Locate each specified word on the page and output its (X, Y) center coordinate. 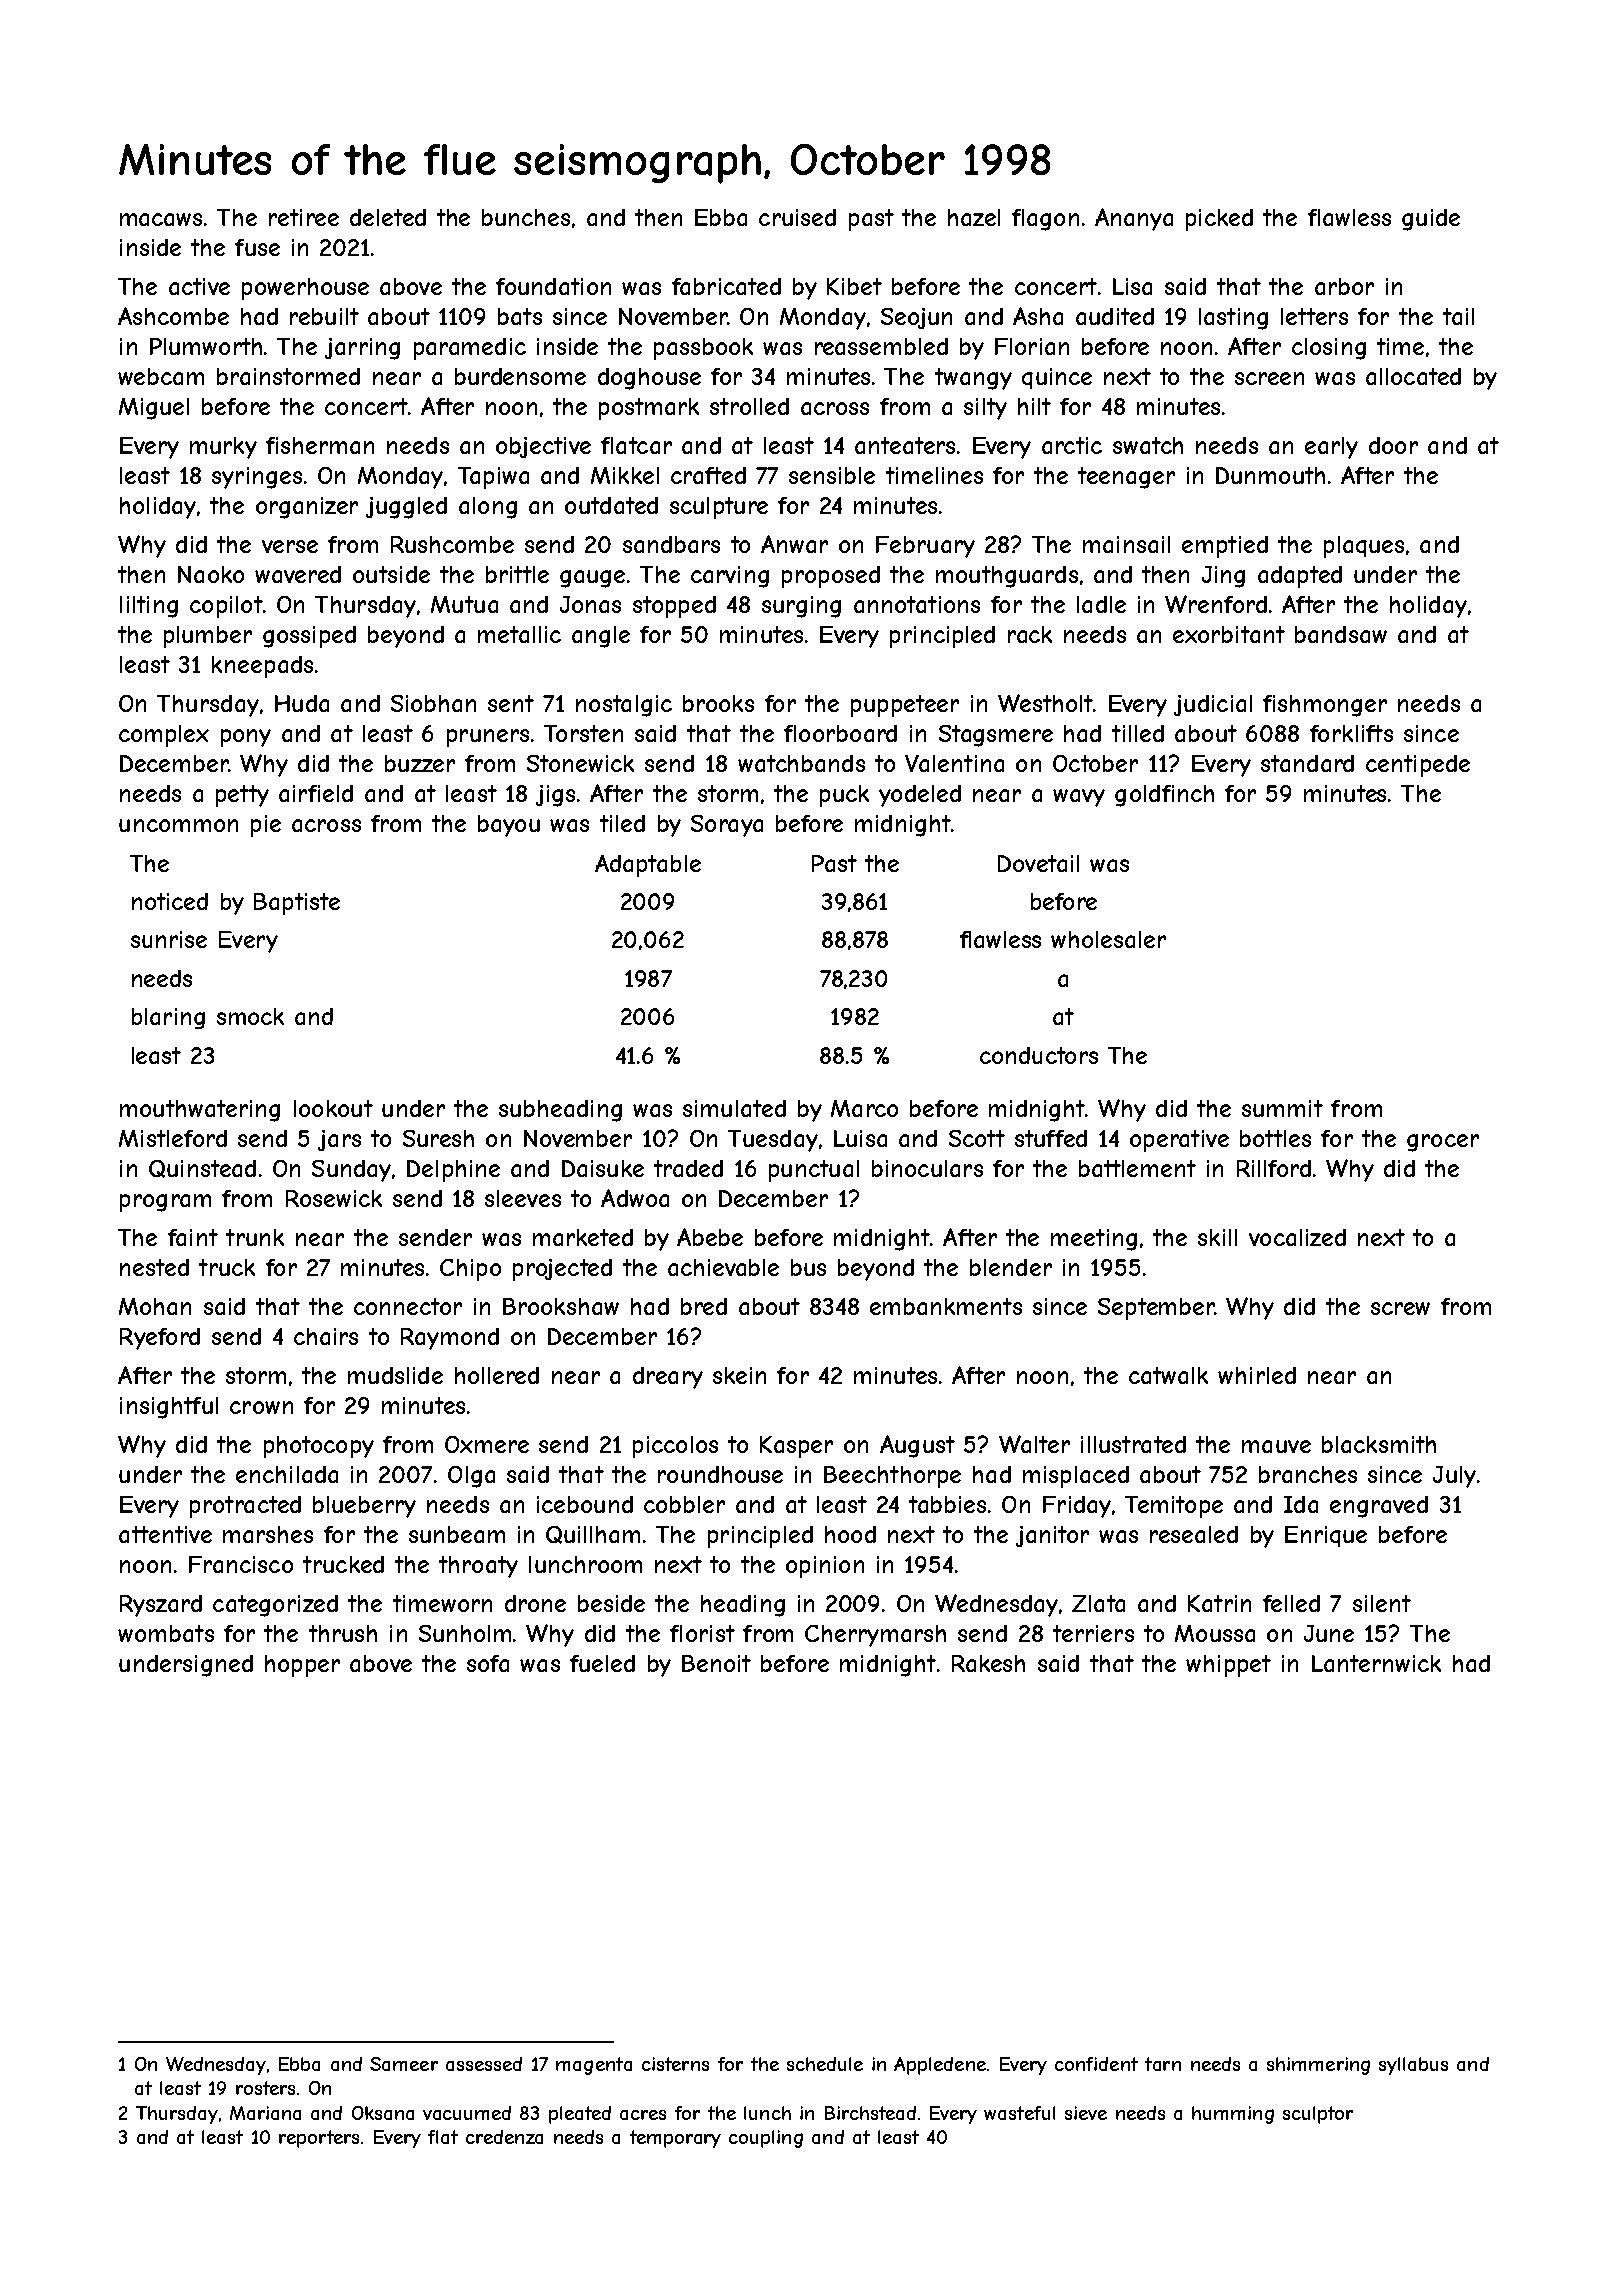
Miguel (154, 409)
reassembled (881, 346)
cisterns (675, 2064)
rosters (265, 2088)
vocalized (1297, 1237)
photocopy (319, 1447)
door (1393, 445)
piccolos (675, 1447)
